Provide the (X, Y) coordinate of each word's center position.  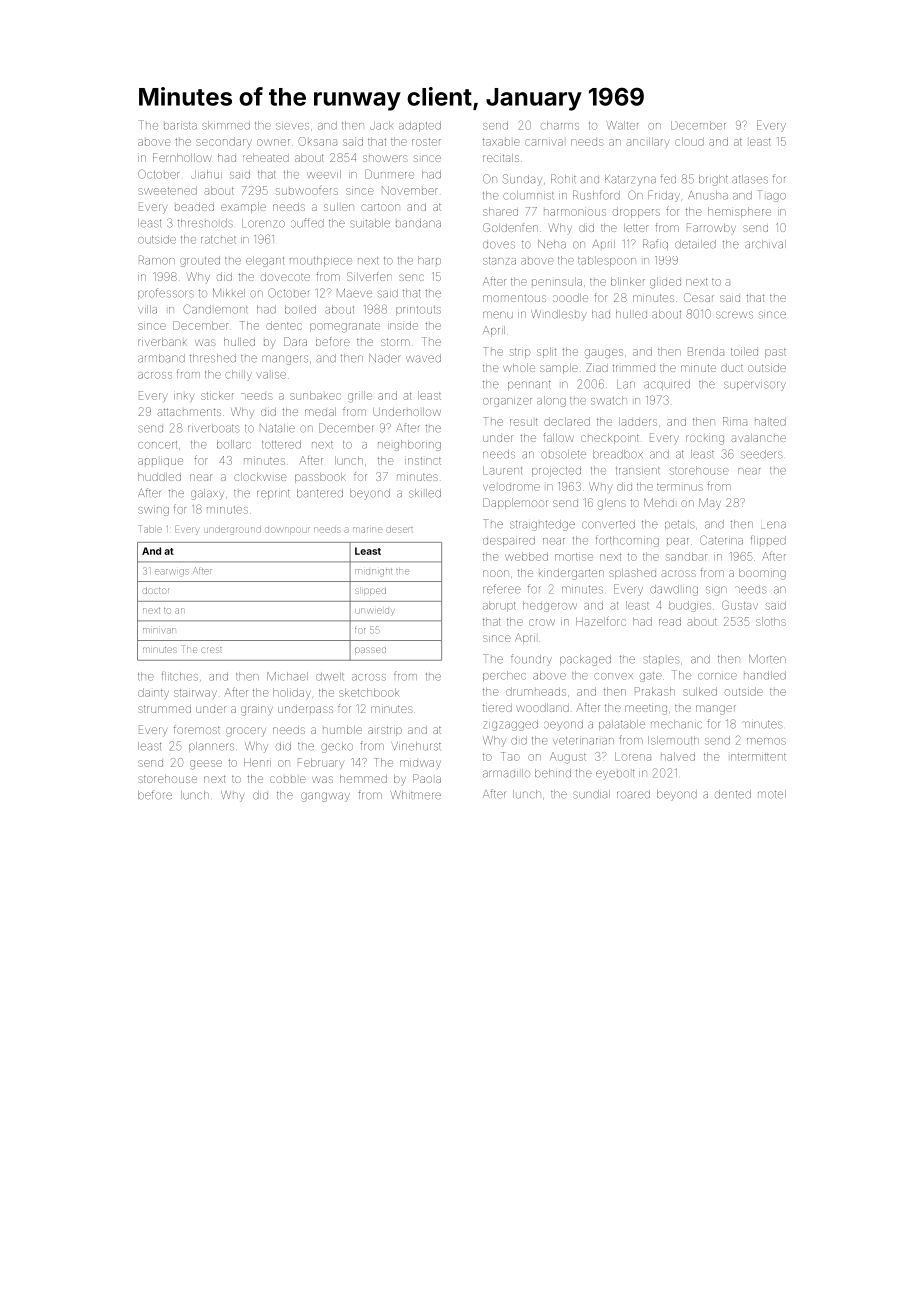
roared (633, 794)
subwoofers (307, 190)
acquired (667, 385)
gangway (325, 797)
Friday (664, 196)
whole (519, 368)
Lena (773, 525)
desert (400, 530)
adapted (420, 126)
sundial (591, 794)
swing (153, 511)
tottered (281, 444)
